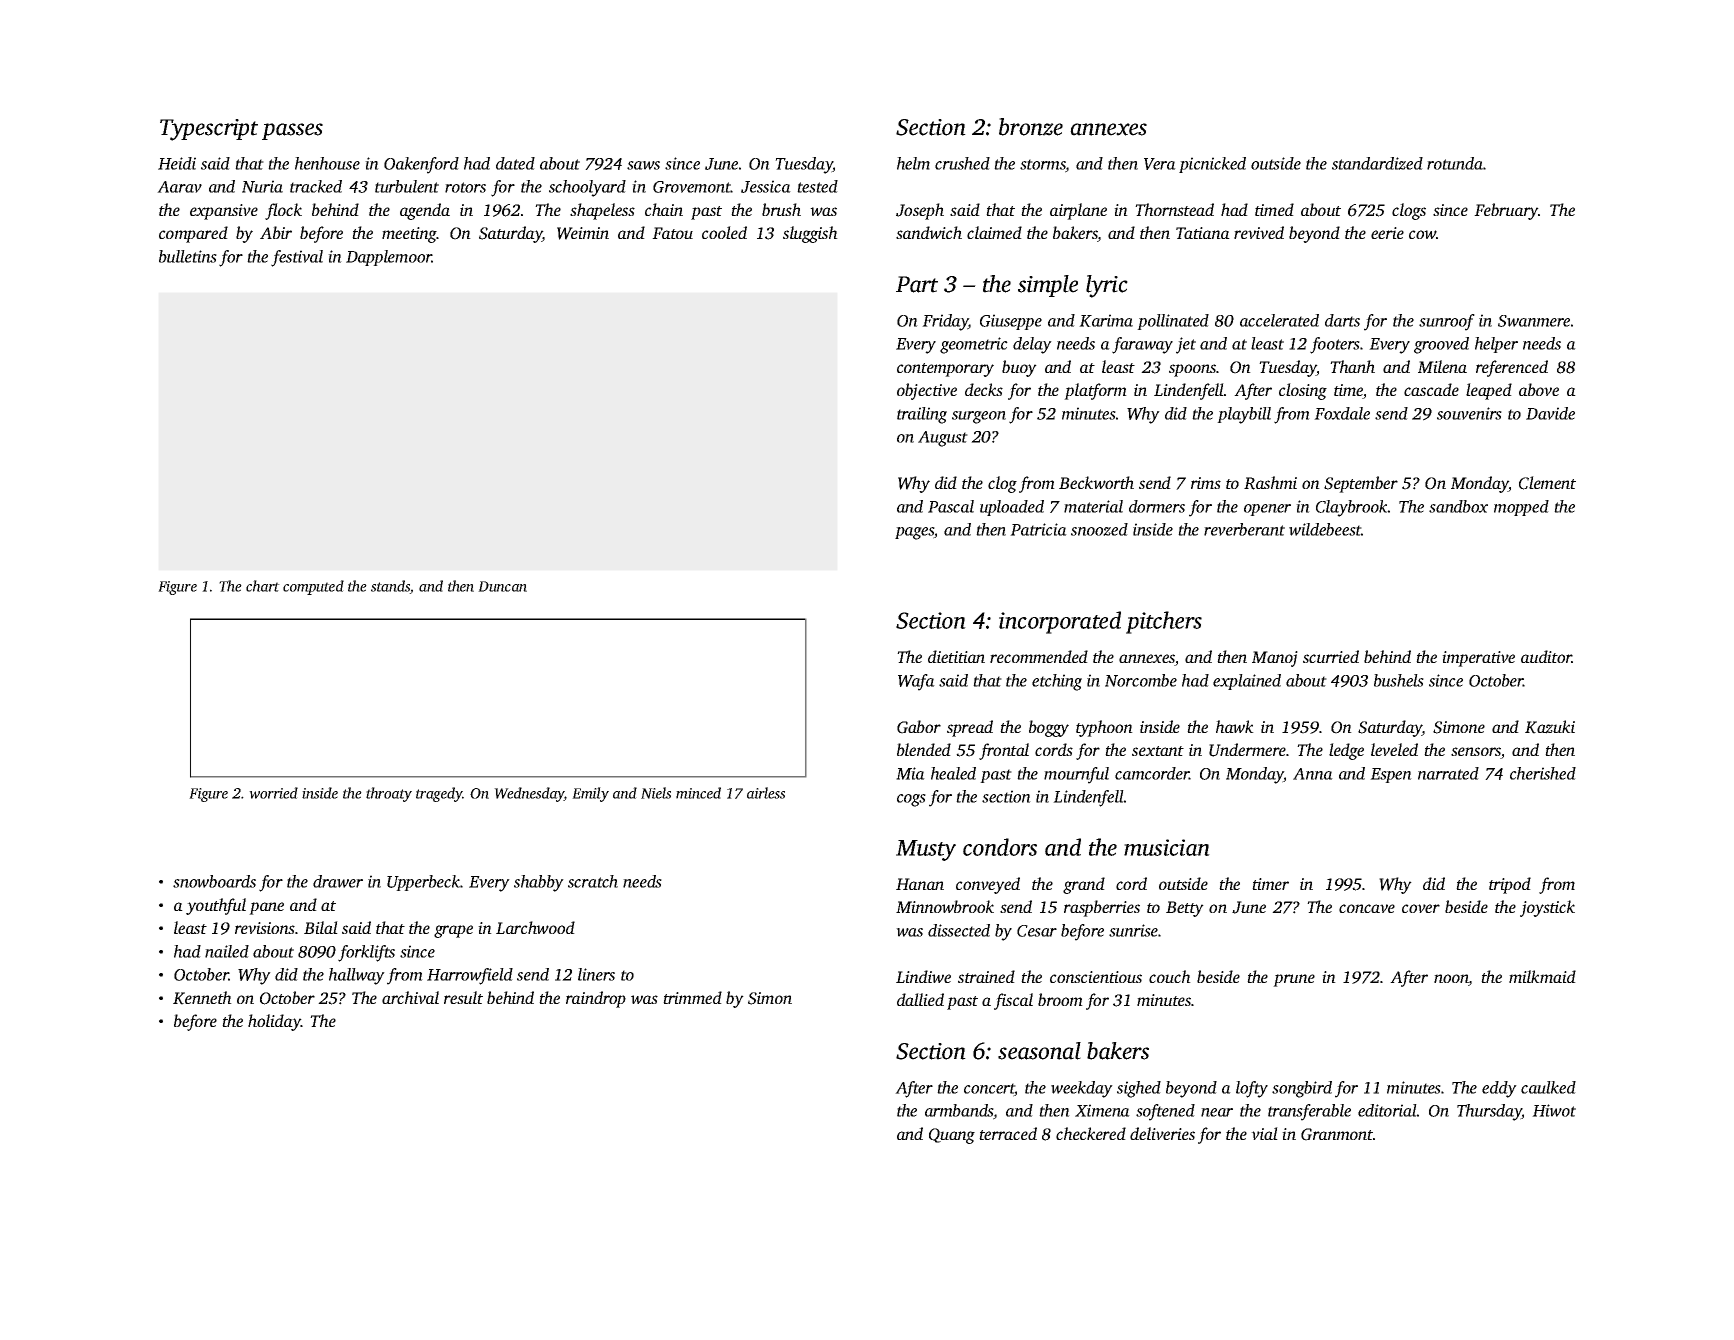  Describe the element at coordinates (292, 131) in the screenshot. I see `passes` at that location.
